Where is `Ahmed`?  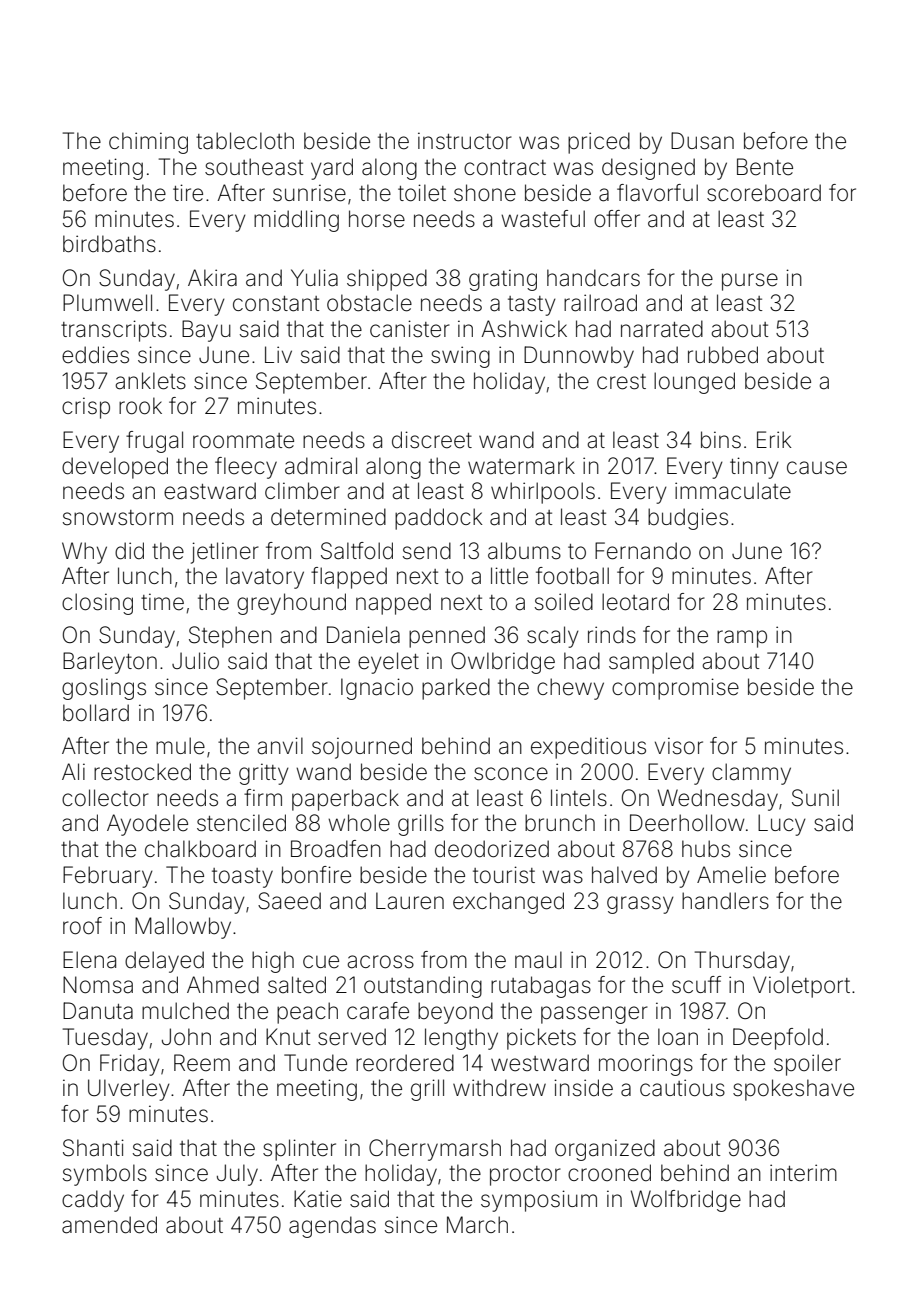
Ahmed is located at coordinates (223, 985).
